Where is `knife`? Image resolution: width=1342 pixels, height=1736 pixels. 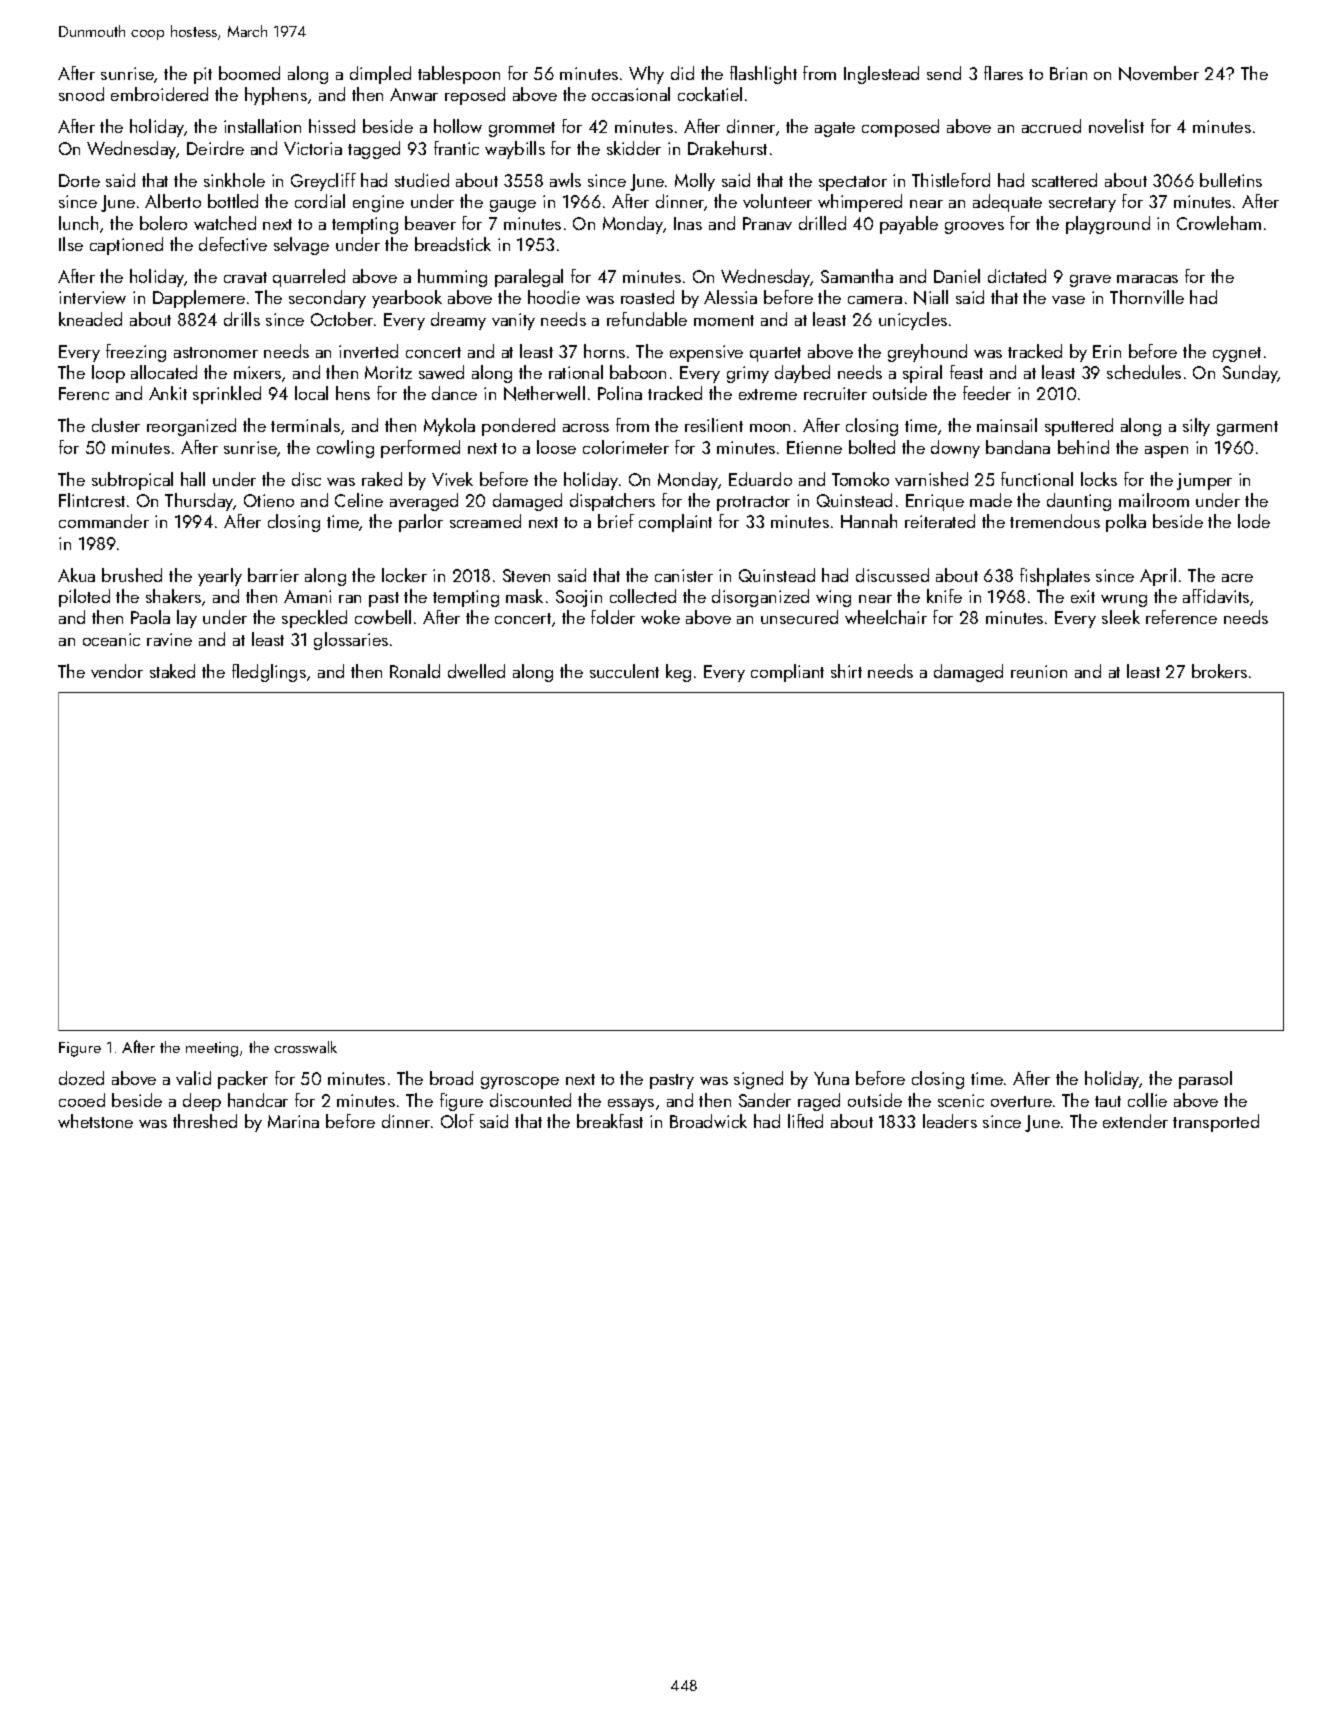
knife is located at coordinates (944, 596).
